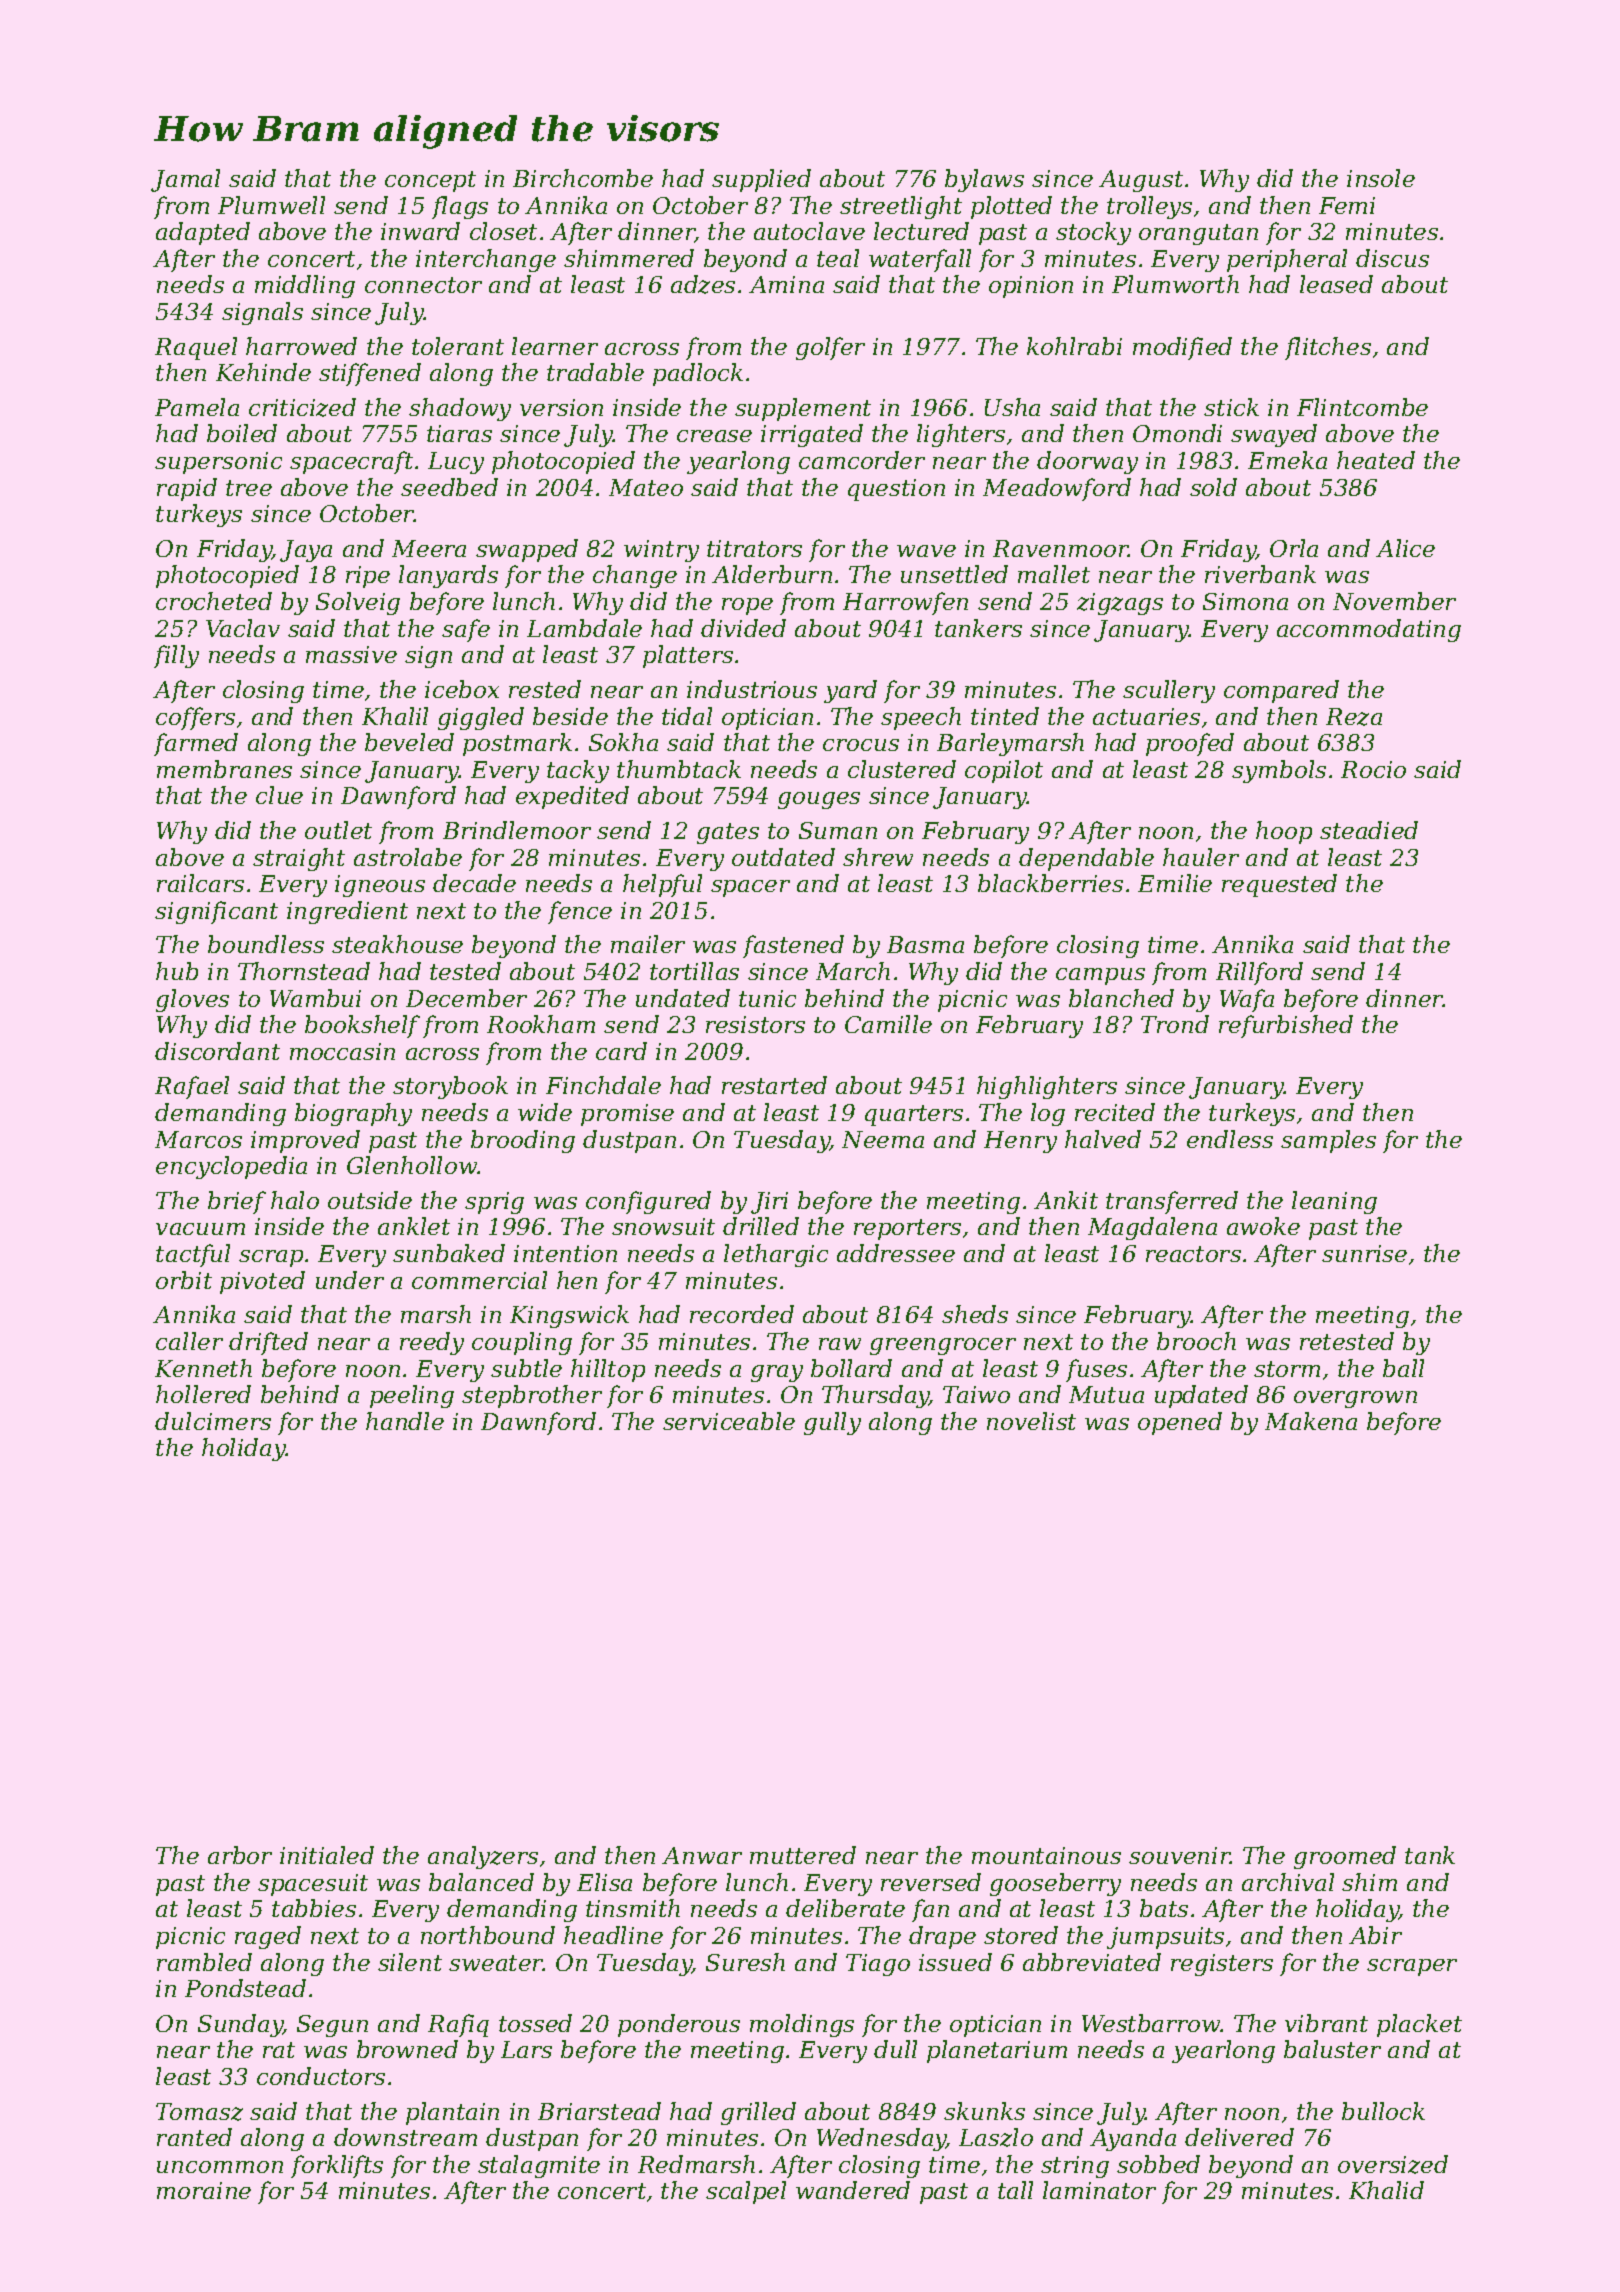  Describe the element at coordinates (1046, 1855) in the page. I see `mountainous` at that location.
